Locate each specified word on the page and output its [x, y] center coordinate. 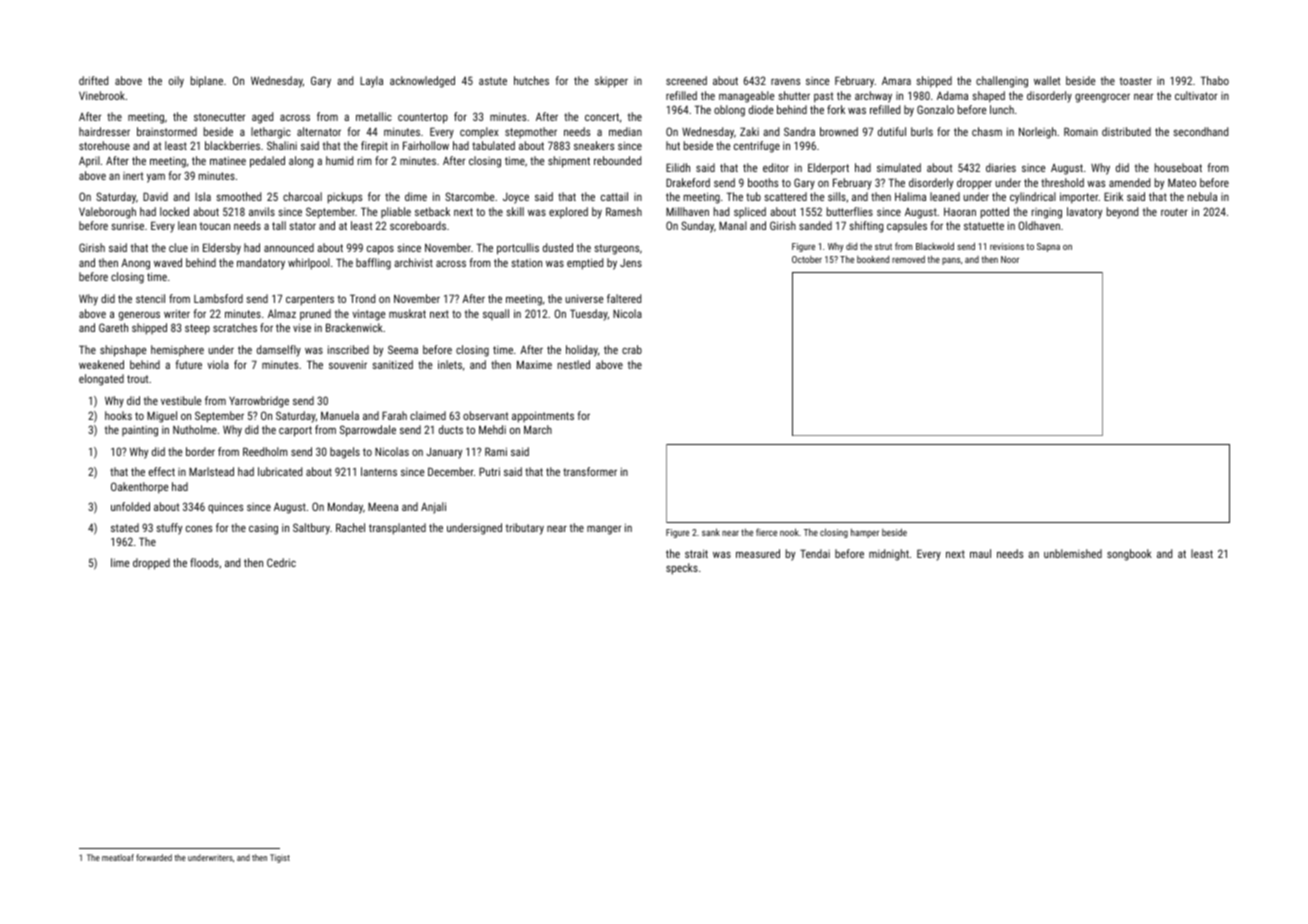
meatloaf [118, 857]
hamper [865, 533]
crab [632, 349]
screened [686, 80]
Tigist [280, 858]
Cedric [281, 562]
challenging [1002, 82]
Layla [371, 82]
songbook [1129, 555]
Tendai [815, 553]
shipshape [123, 351]
